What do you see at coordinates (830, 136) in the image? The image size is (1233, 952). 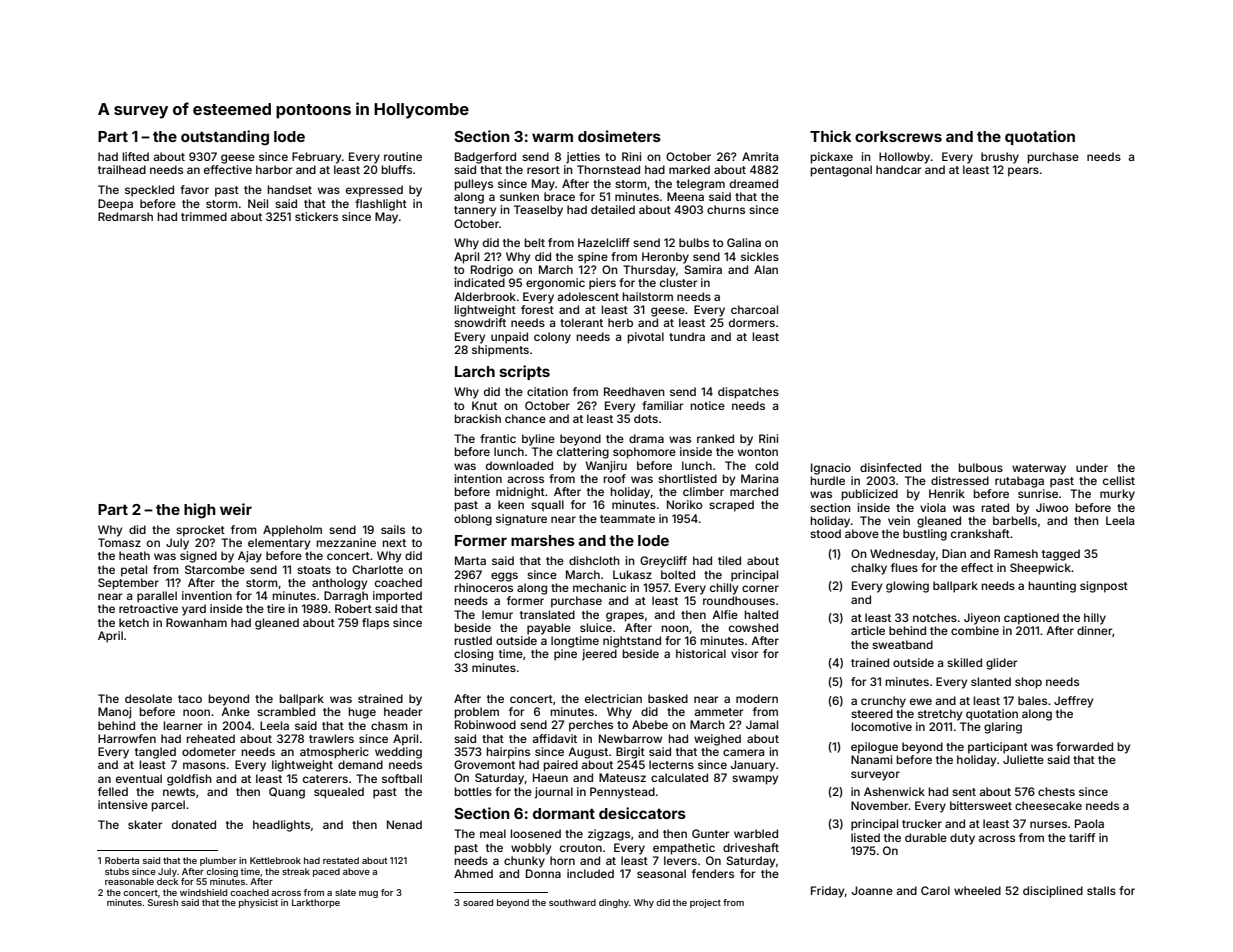 I see `Thick` at bounding box center [830, 136].
